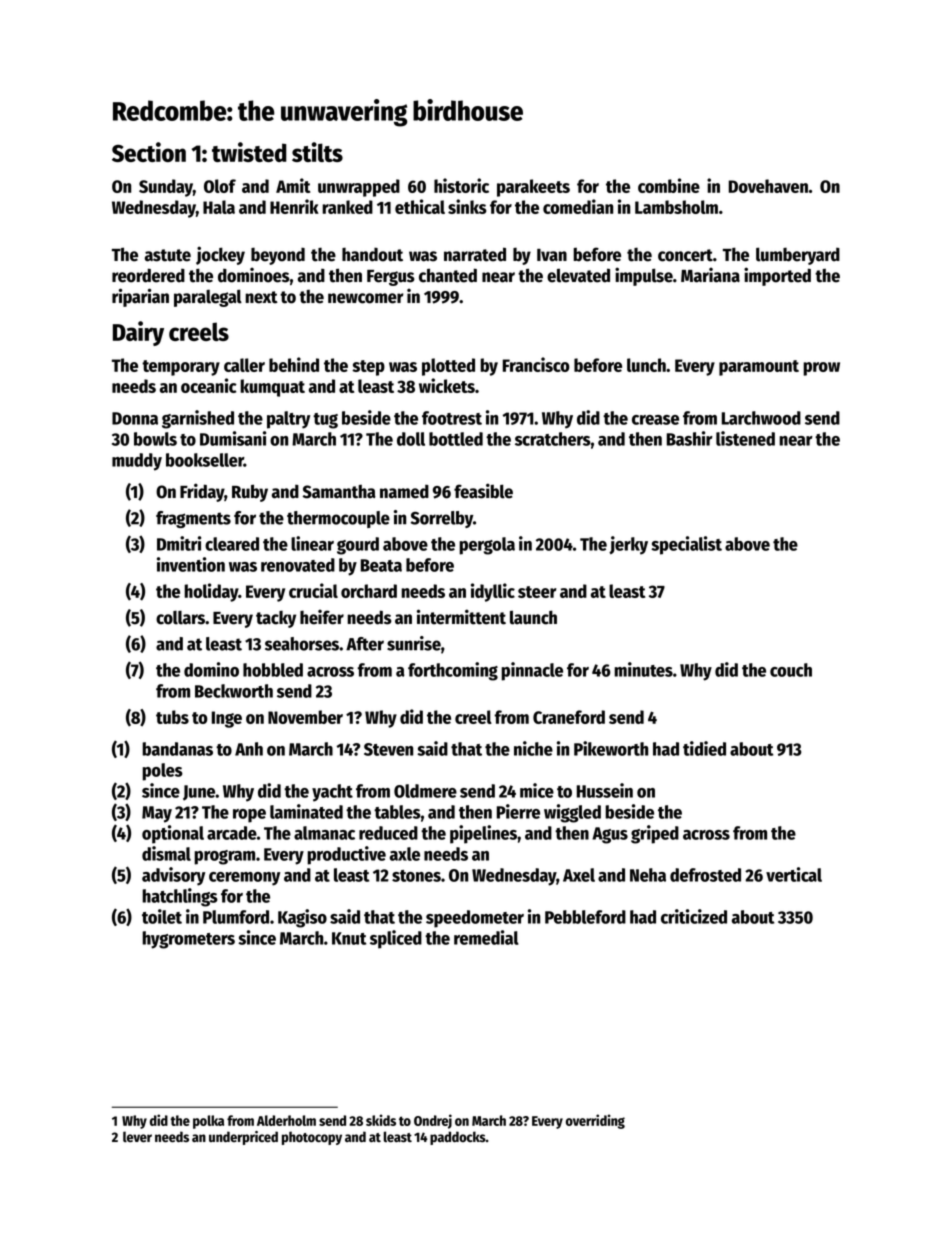  What do you see at coordinates (349, 938) in the page?
I see `Knut` at bounding box center [349, 938].
